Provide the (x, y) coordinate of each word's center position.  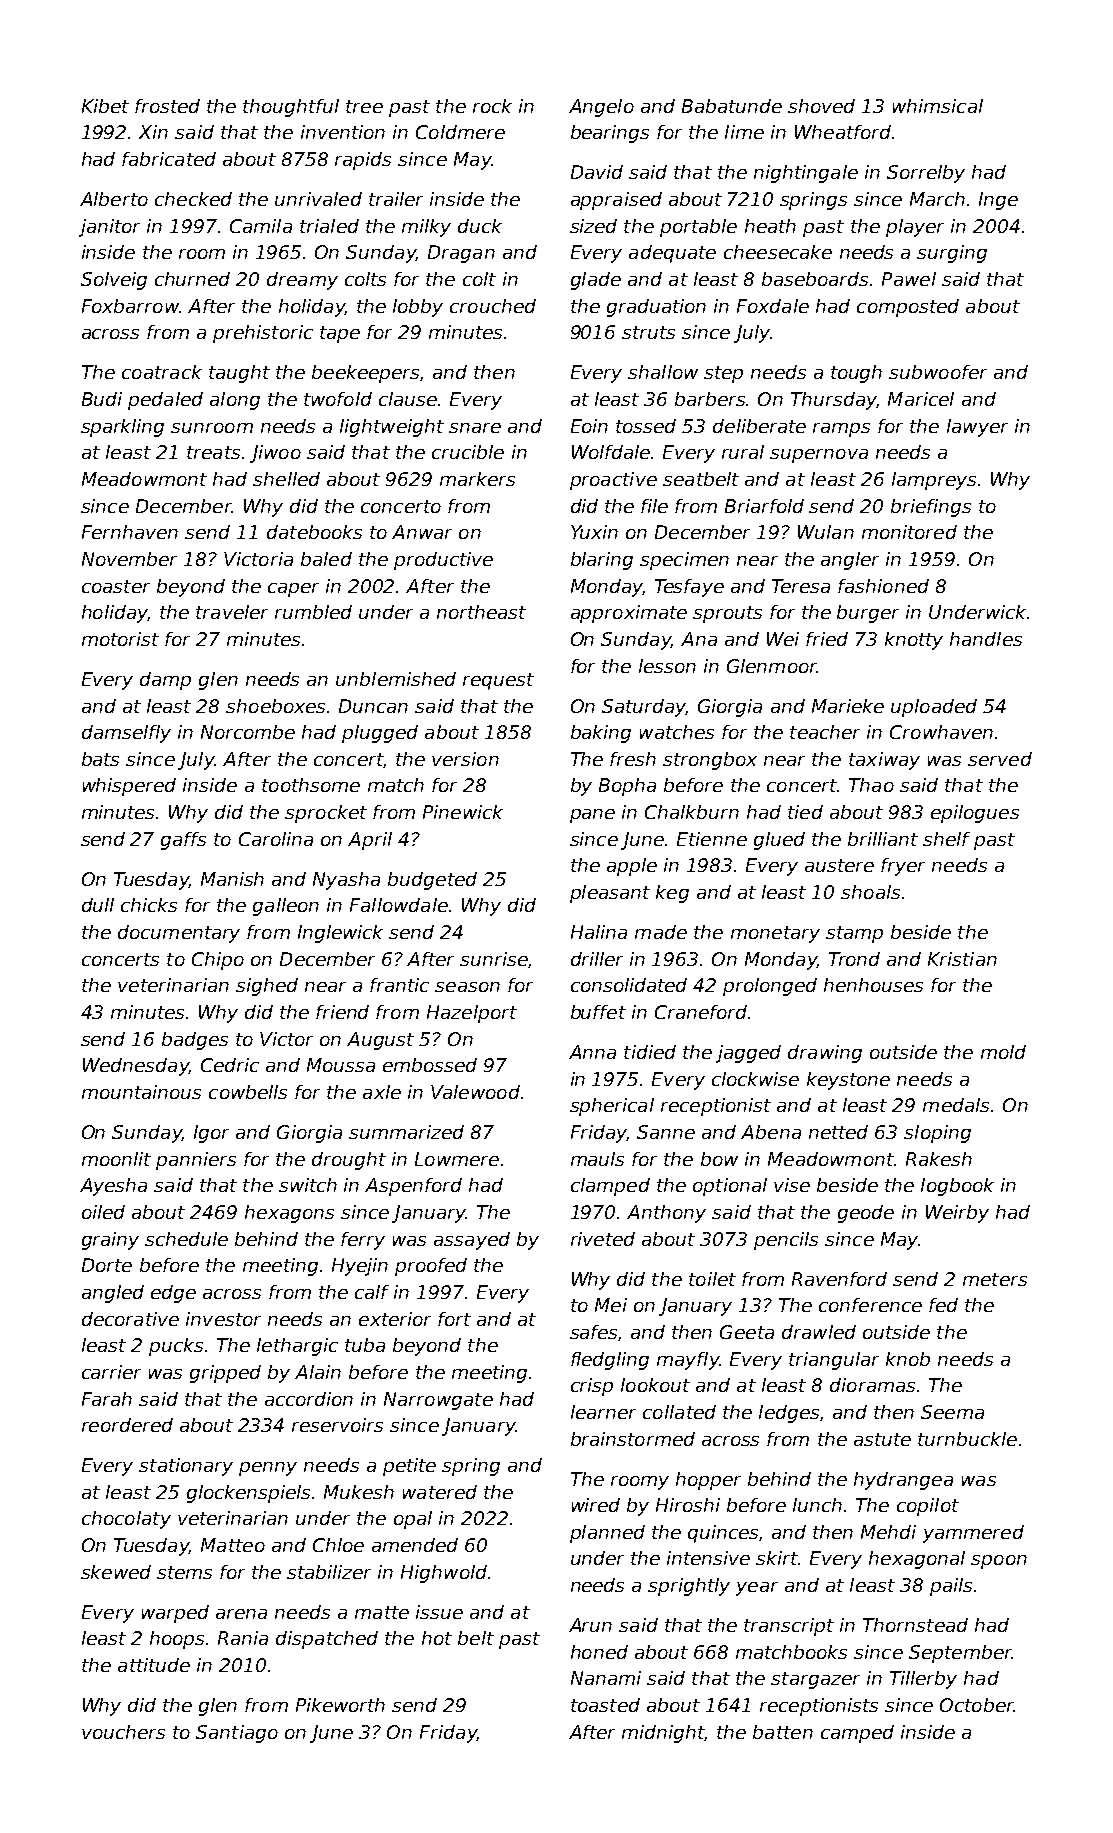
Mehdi (888, 1532)
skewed (116, 1572)
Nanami (606, 1678)
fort (454, 1319)
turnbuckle (967, 1439)
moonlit (116, 1159)
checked (193, 199)
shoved (821, 106)
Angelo (601, 108)
